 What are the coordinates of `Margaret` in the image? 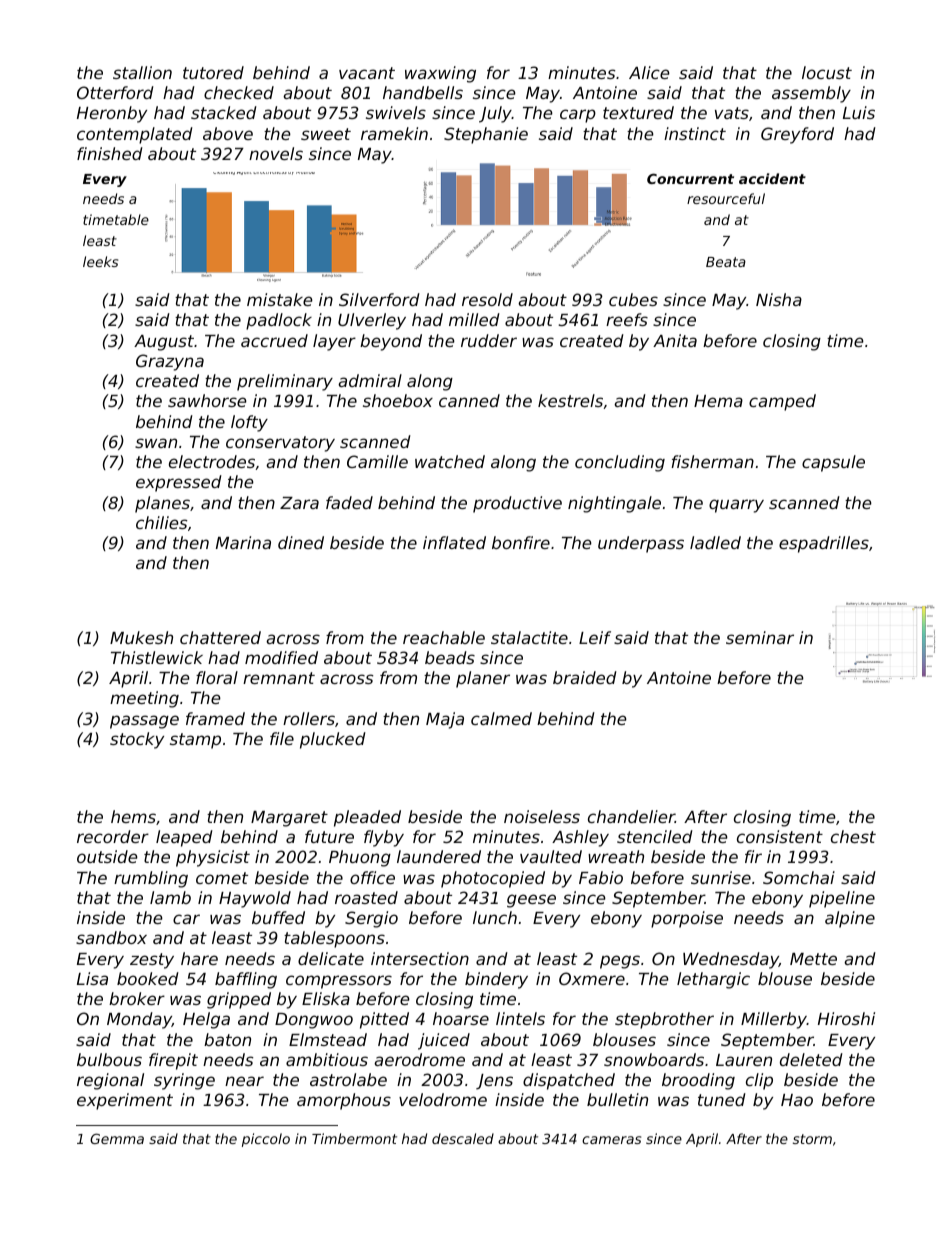 It's located at (289, 819).
